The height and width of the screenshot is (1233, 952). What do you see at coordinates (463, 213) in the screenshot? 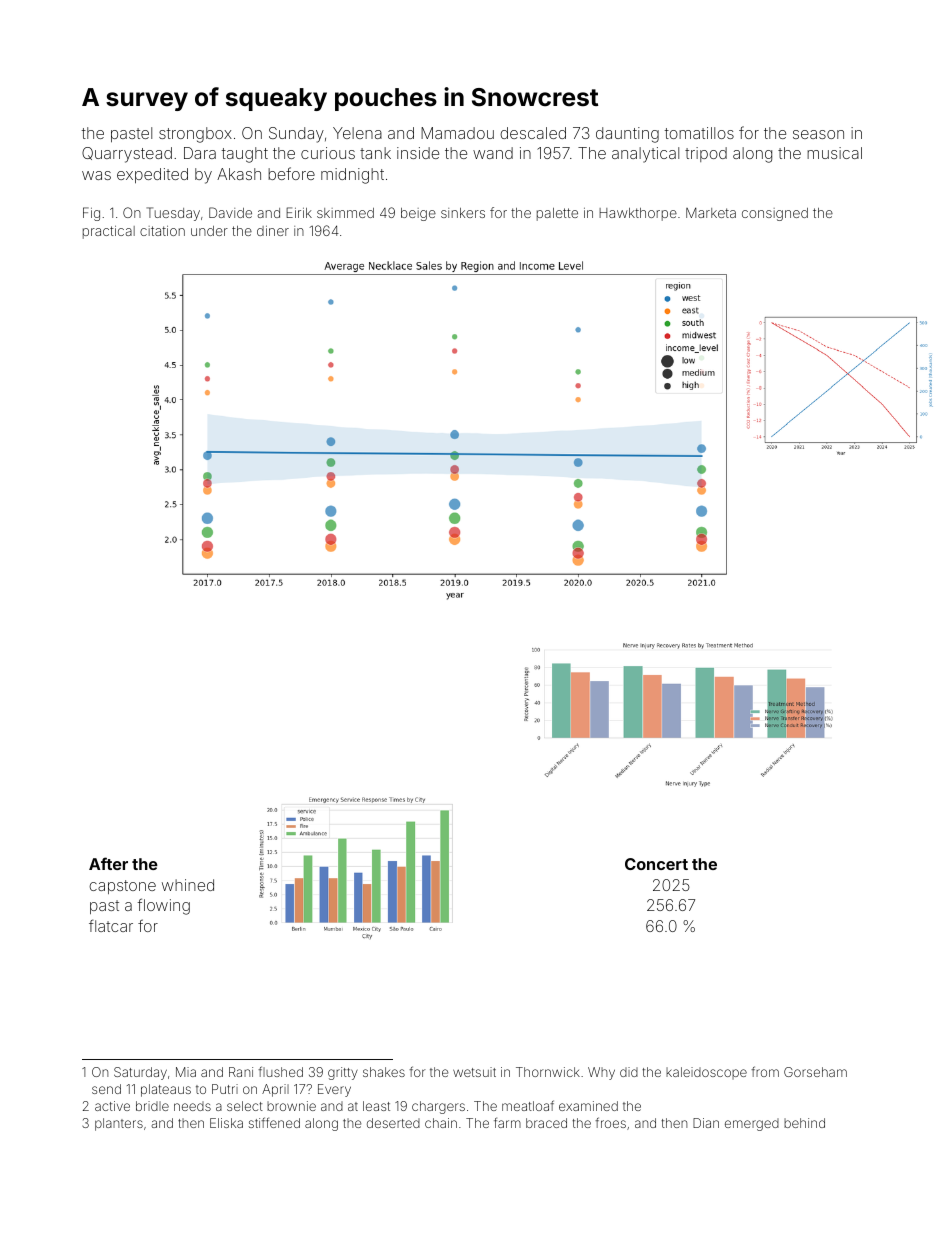
I see `sinkers` at bounding box center [463, 213].
